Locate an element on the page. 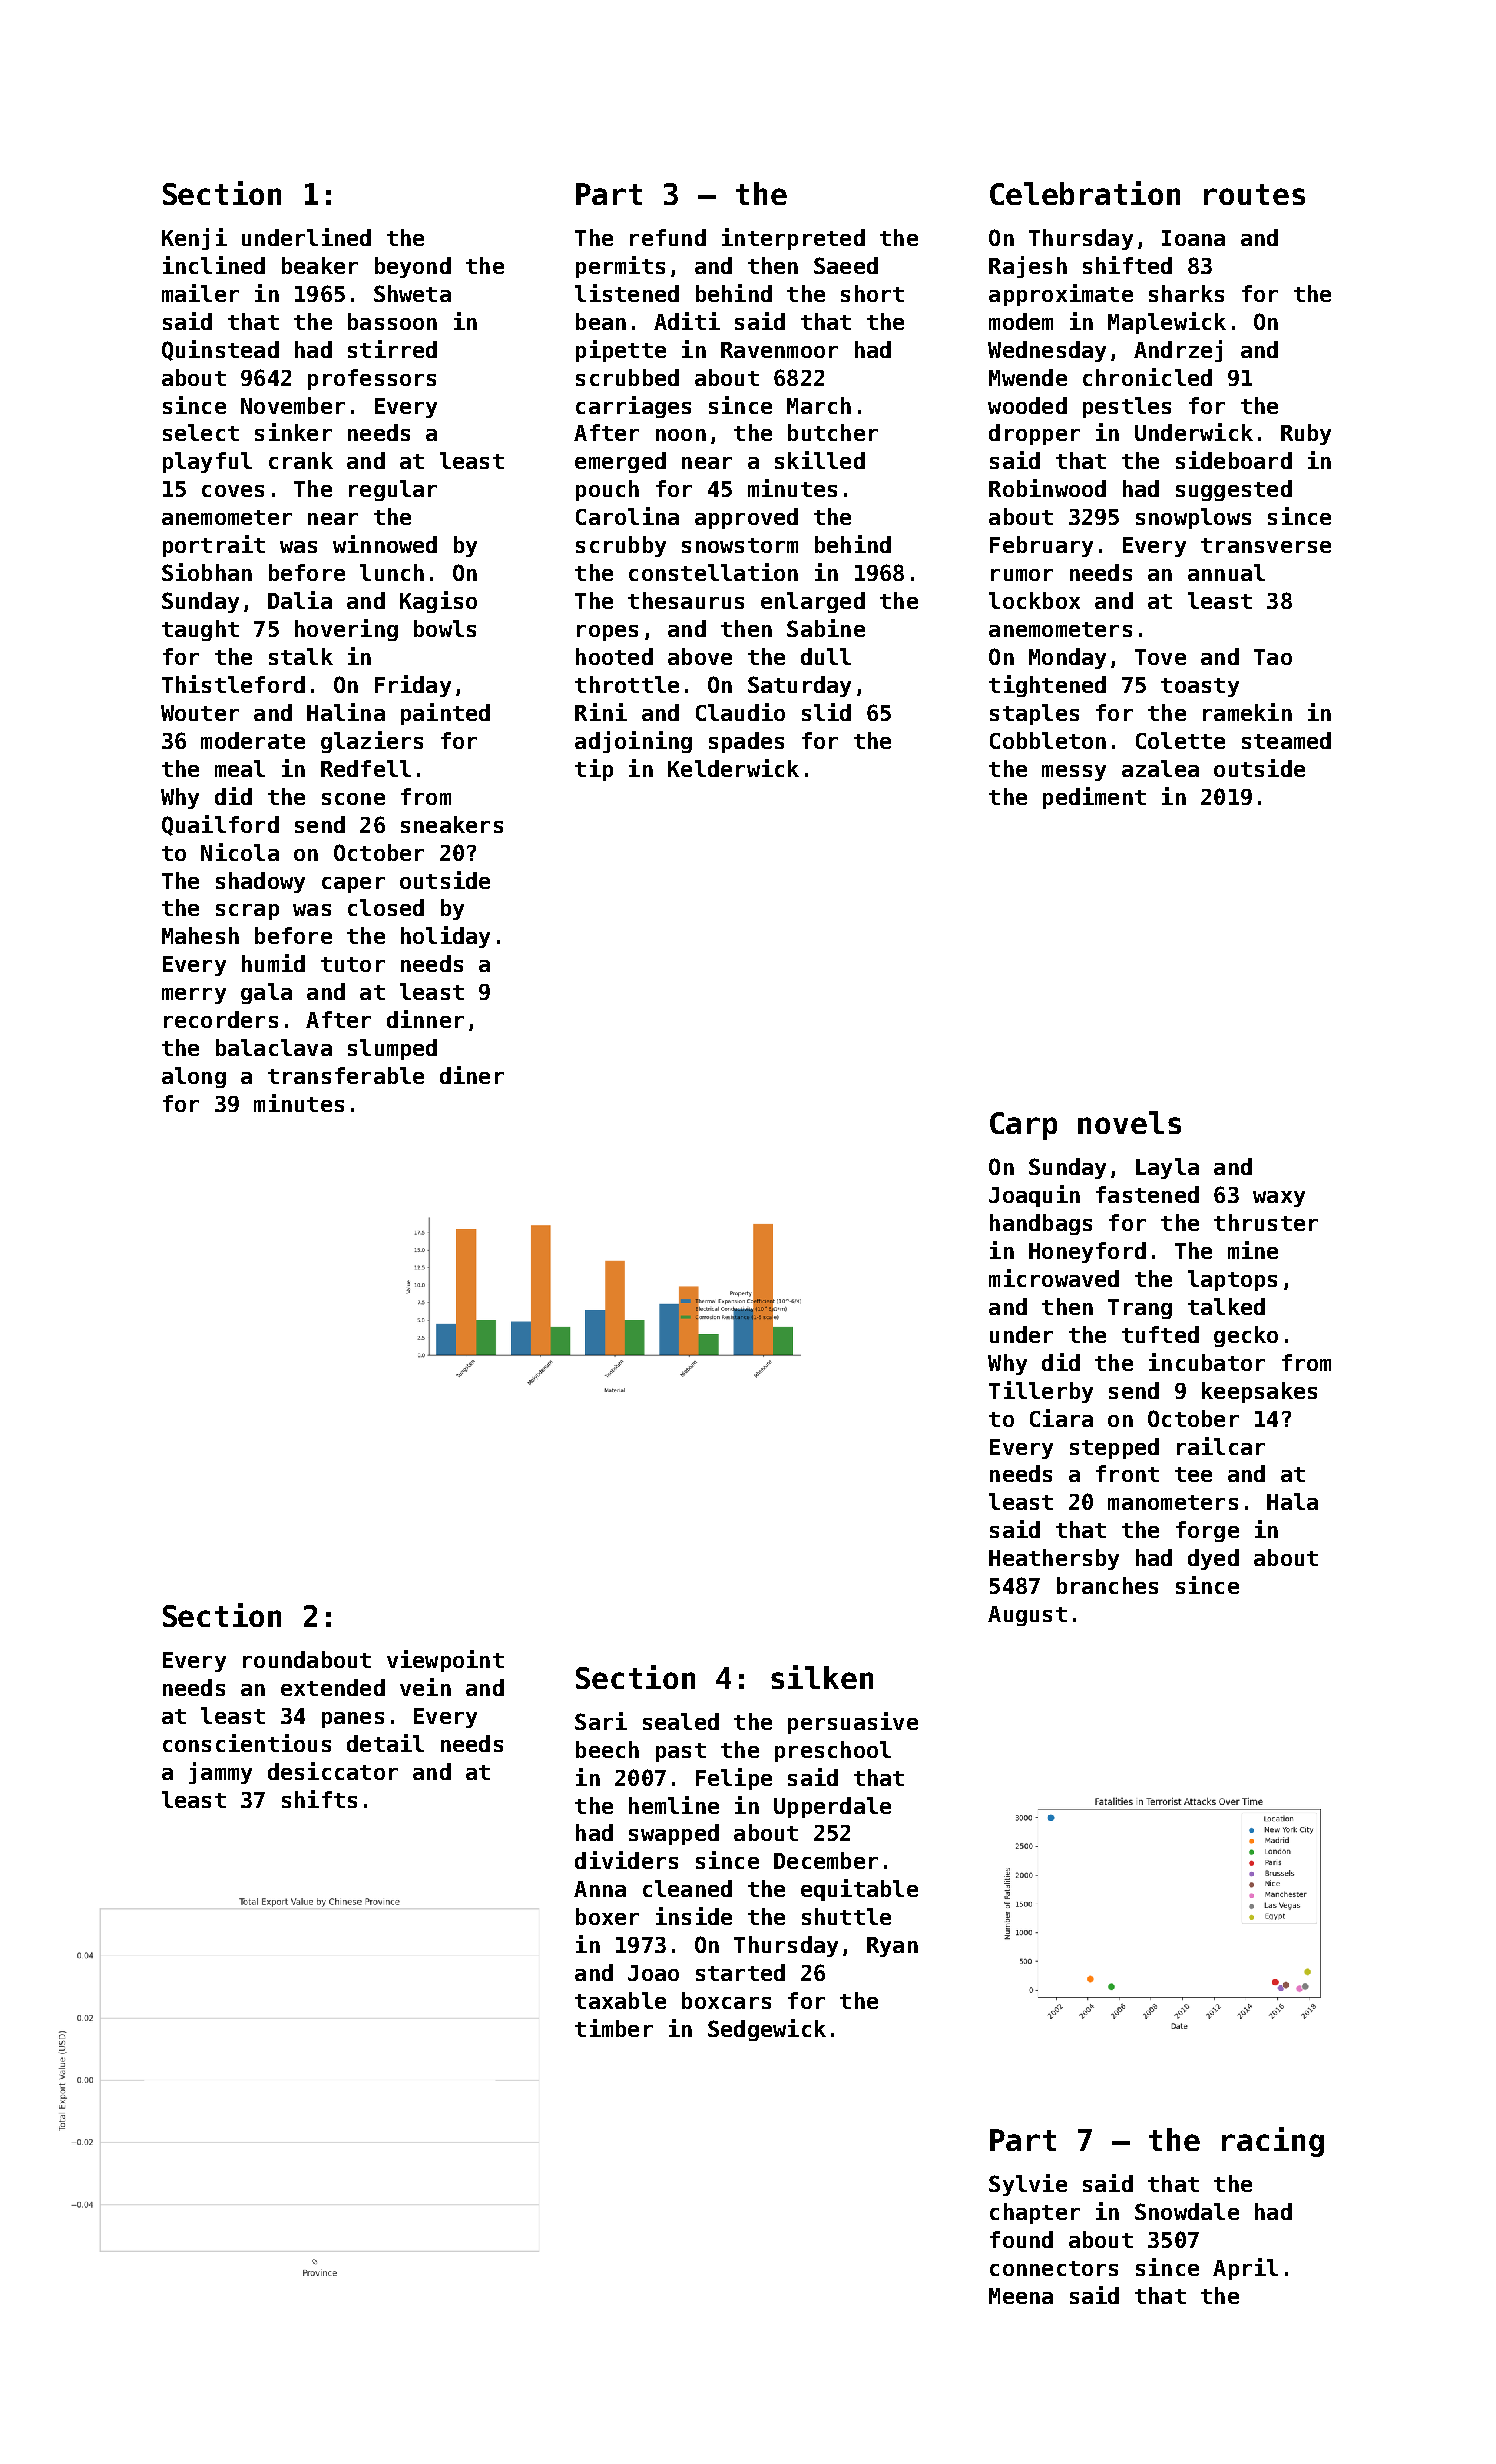 The height and width of the document is (2464, 1496). branches is located at coordinates (1107, 1585).
